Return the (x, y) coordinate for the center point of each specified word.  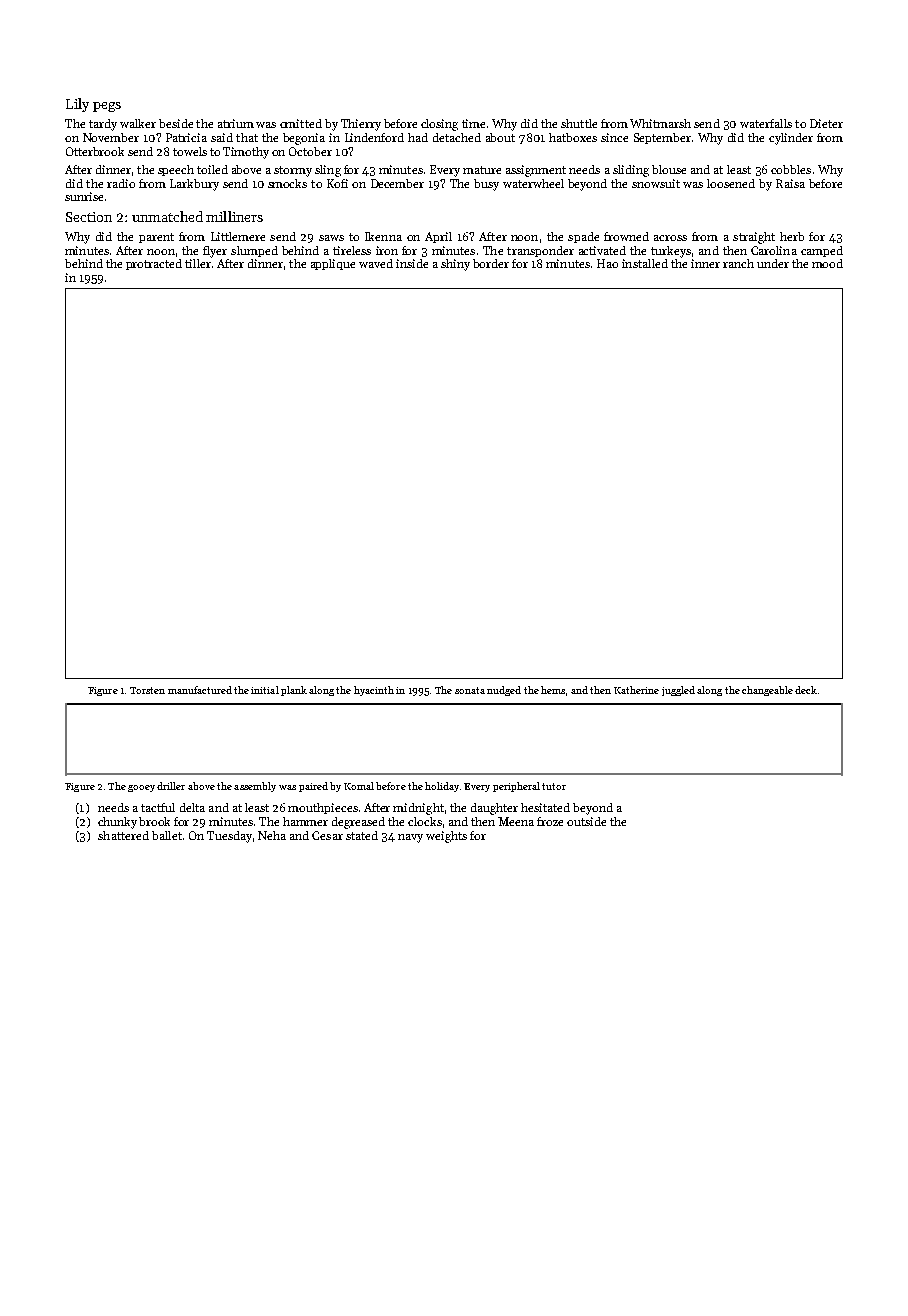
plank (294, 691)
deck (806, 690)
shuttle (579, 123)
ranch (738, 263)
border (491, 263)
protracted (154, 264)
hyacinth (374, 691)
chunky (117, 823)
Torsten (147, 690)
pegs (107, 107)
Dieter (826, 123)
